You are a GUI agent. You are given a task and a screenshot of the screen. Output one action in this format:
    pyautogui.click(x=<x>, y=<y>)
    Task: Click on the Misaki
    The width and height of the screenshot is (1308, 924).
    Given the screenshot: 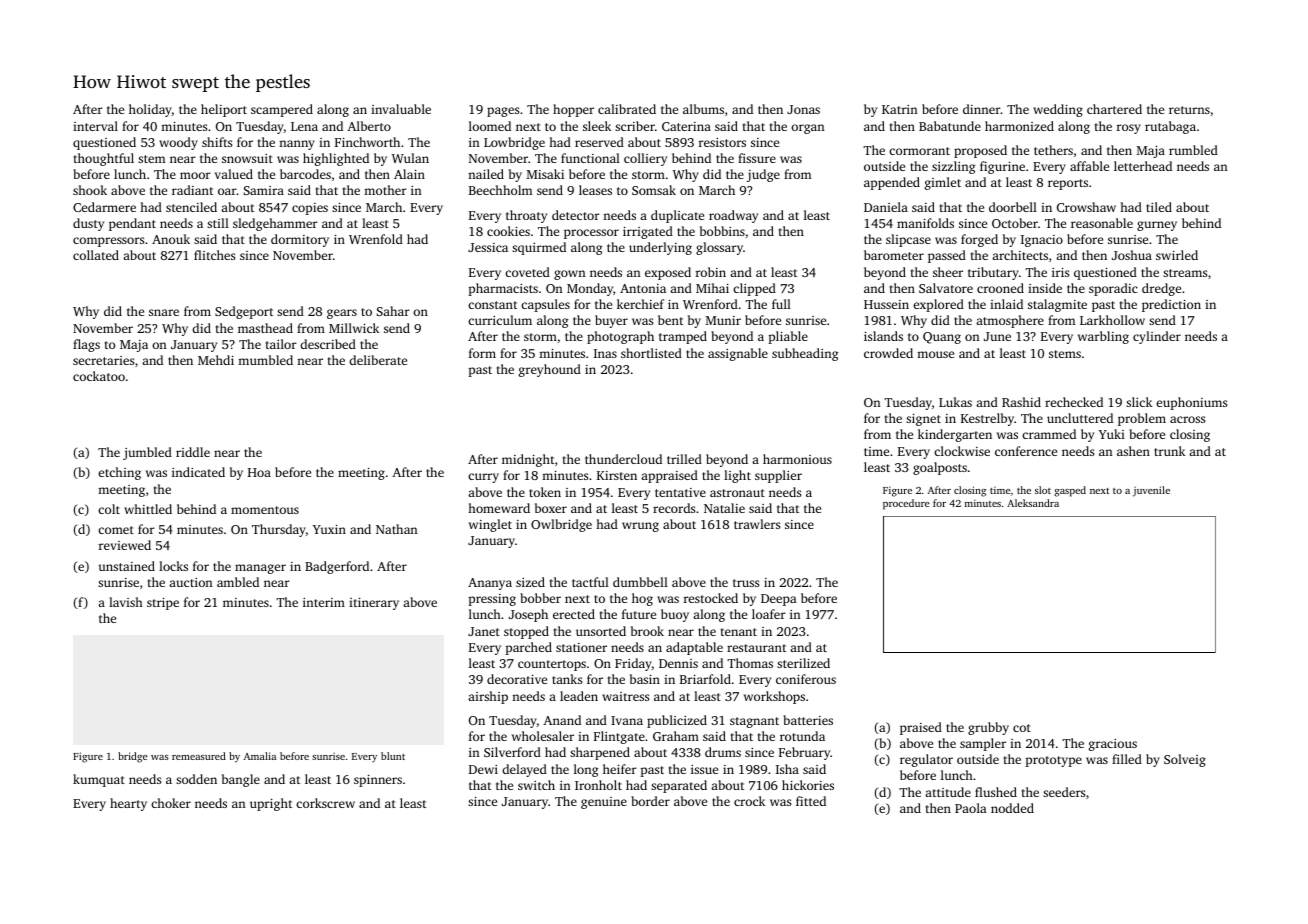 What is the action you would take?
    pyautogui.click(x=545, y=174)
